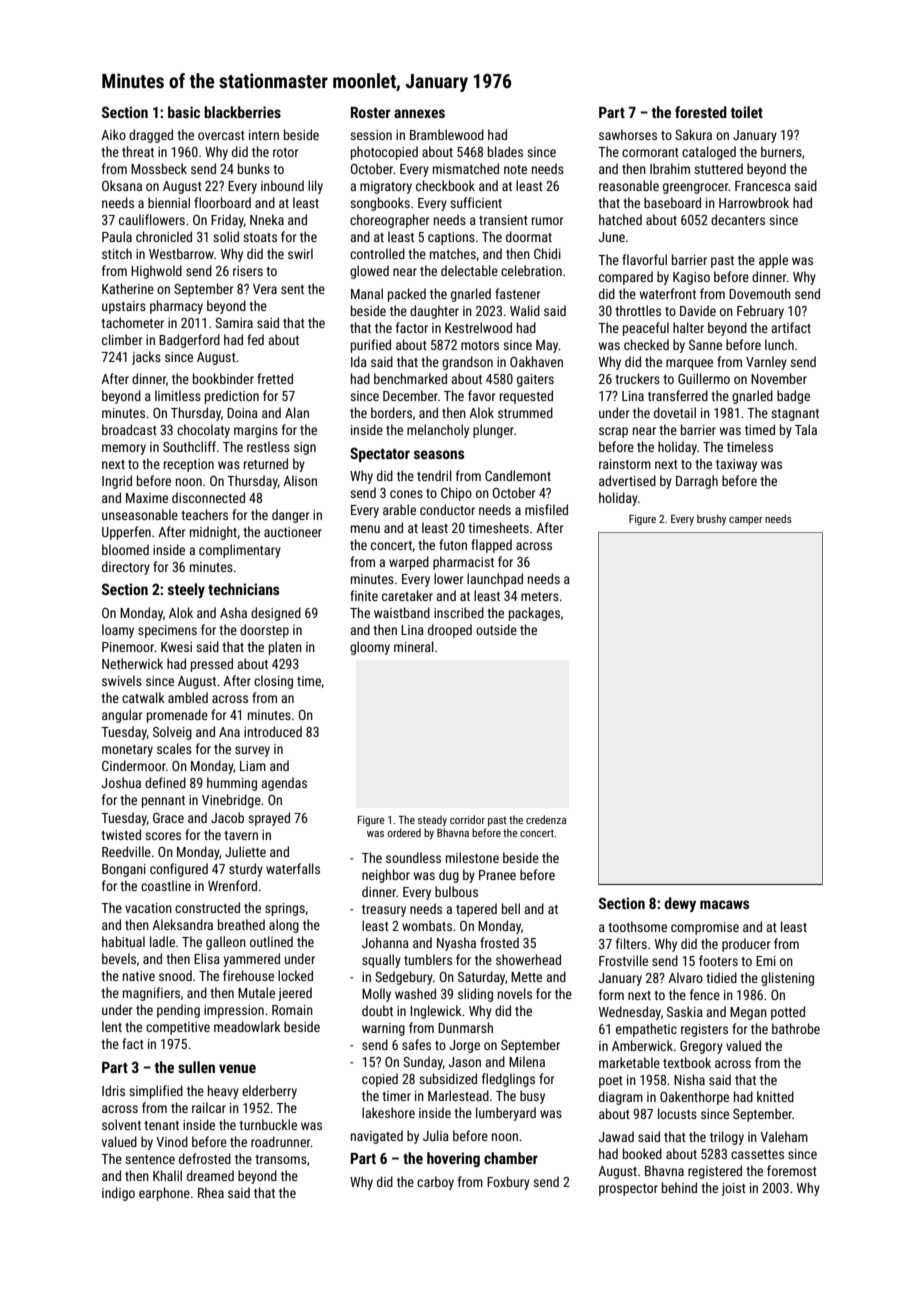 This page has height=1308, width=924. Describe the element at coordinates (234, 1011) in the page. I see `impression` at that location.
